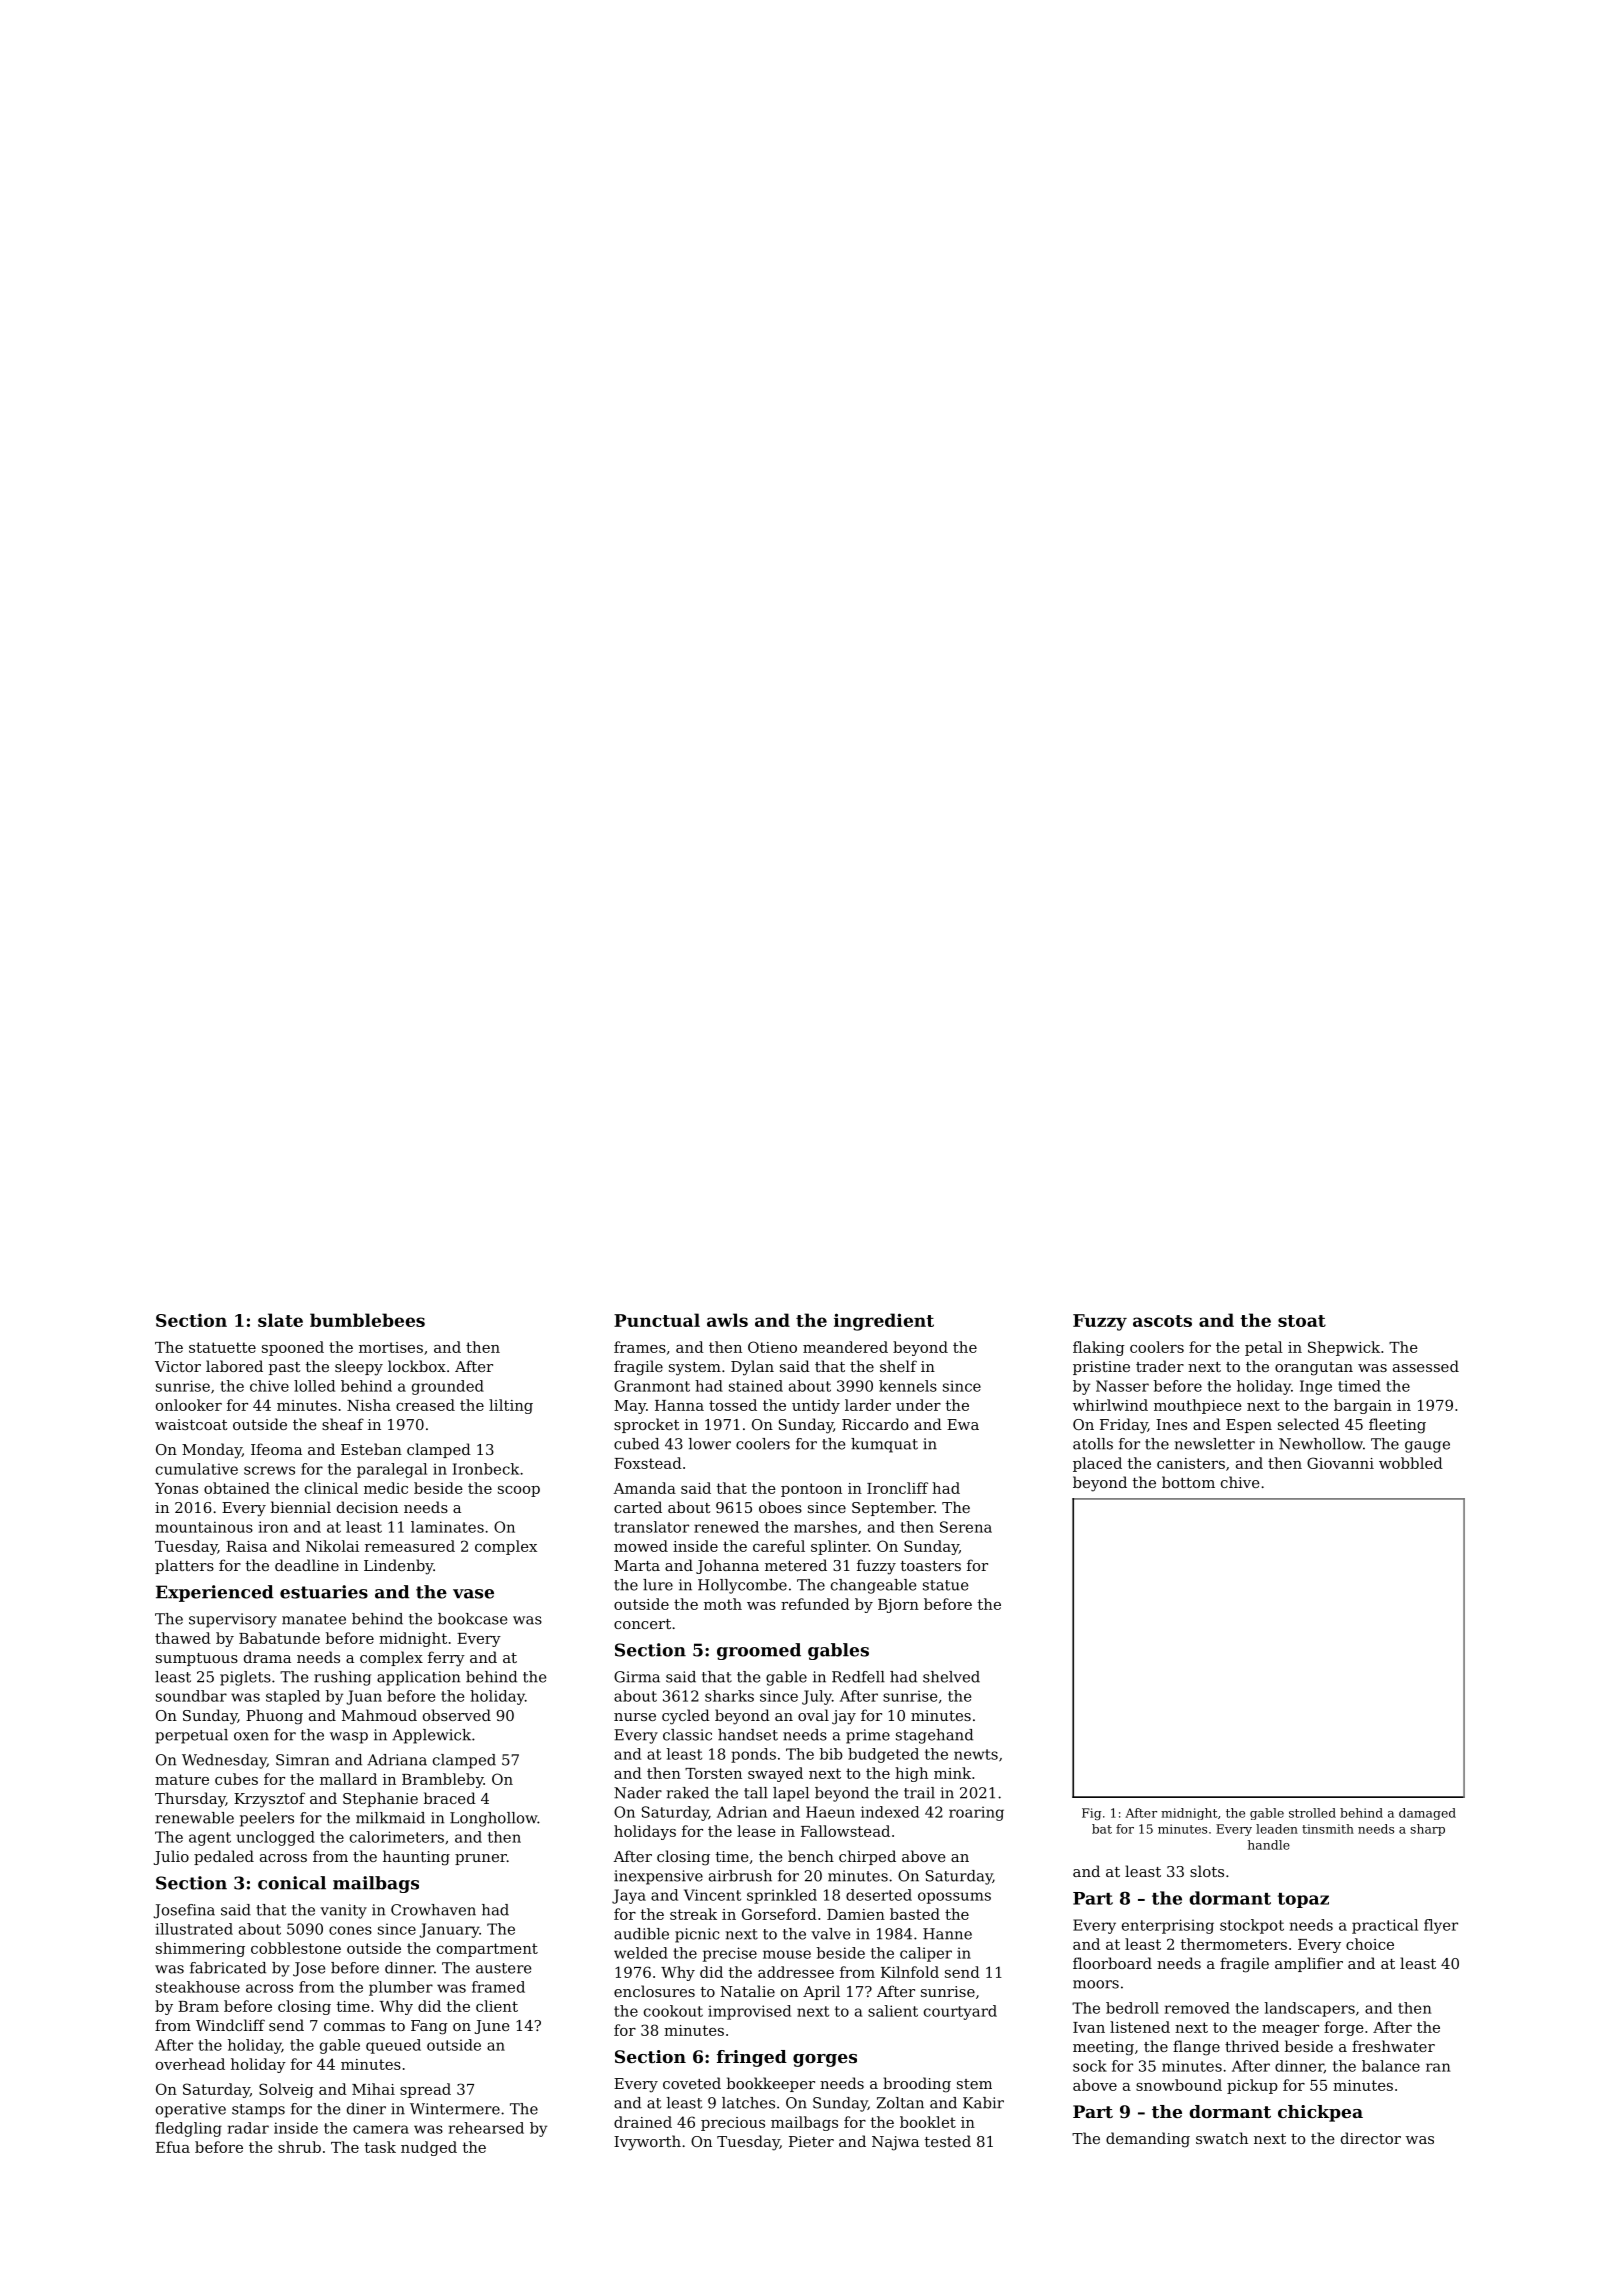 Image resolution: width=1620 pixels, height=2292 pixels. I want to click on demanding, so click(1148, 2140).
